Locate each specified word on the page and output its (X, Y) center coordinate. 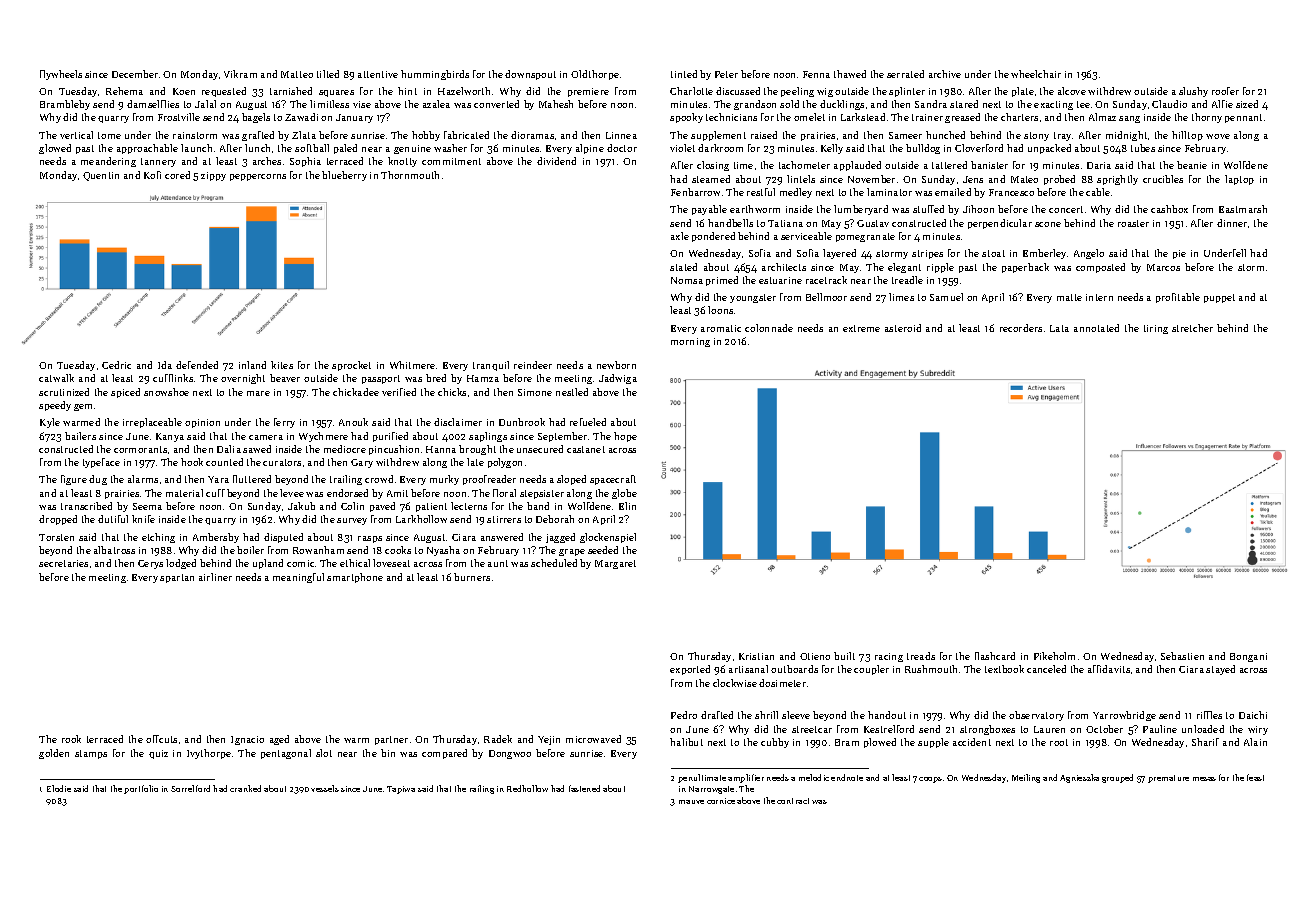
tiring (1156, 329)
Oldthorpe (595, 75)
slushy (1193, 92)
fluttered (252, 479)
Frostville (179, 117)
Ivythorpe (209, 754)
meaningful (298, 578)
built (844, 656)
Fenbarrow (695, 192)
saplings (488, 437)
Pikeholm (1054, 656)
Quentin (101, 176)
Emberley (1044, 254)
